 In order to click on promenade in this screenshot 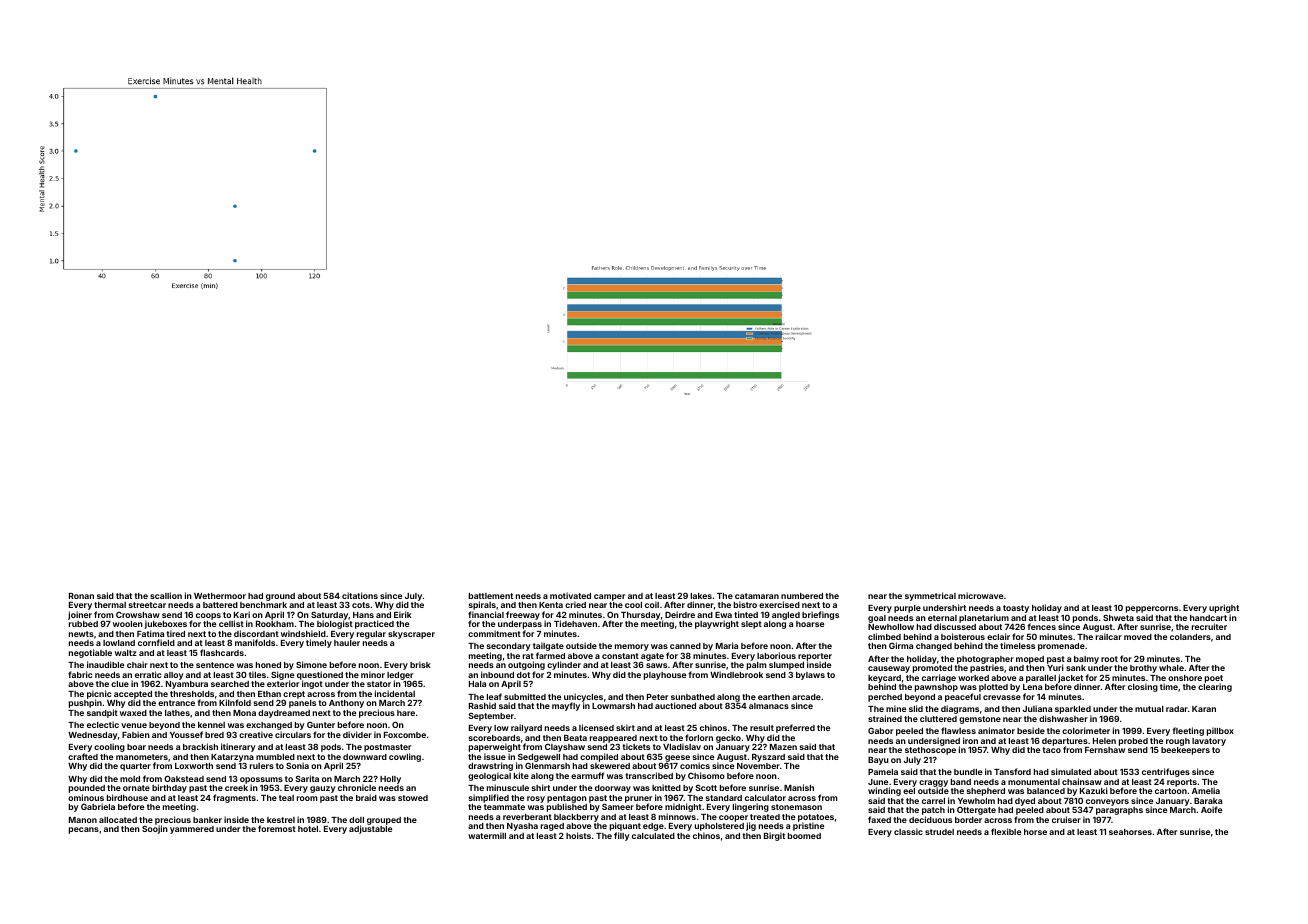, I will do `click(1061, 647)`.
